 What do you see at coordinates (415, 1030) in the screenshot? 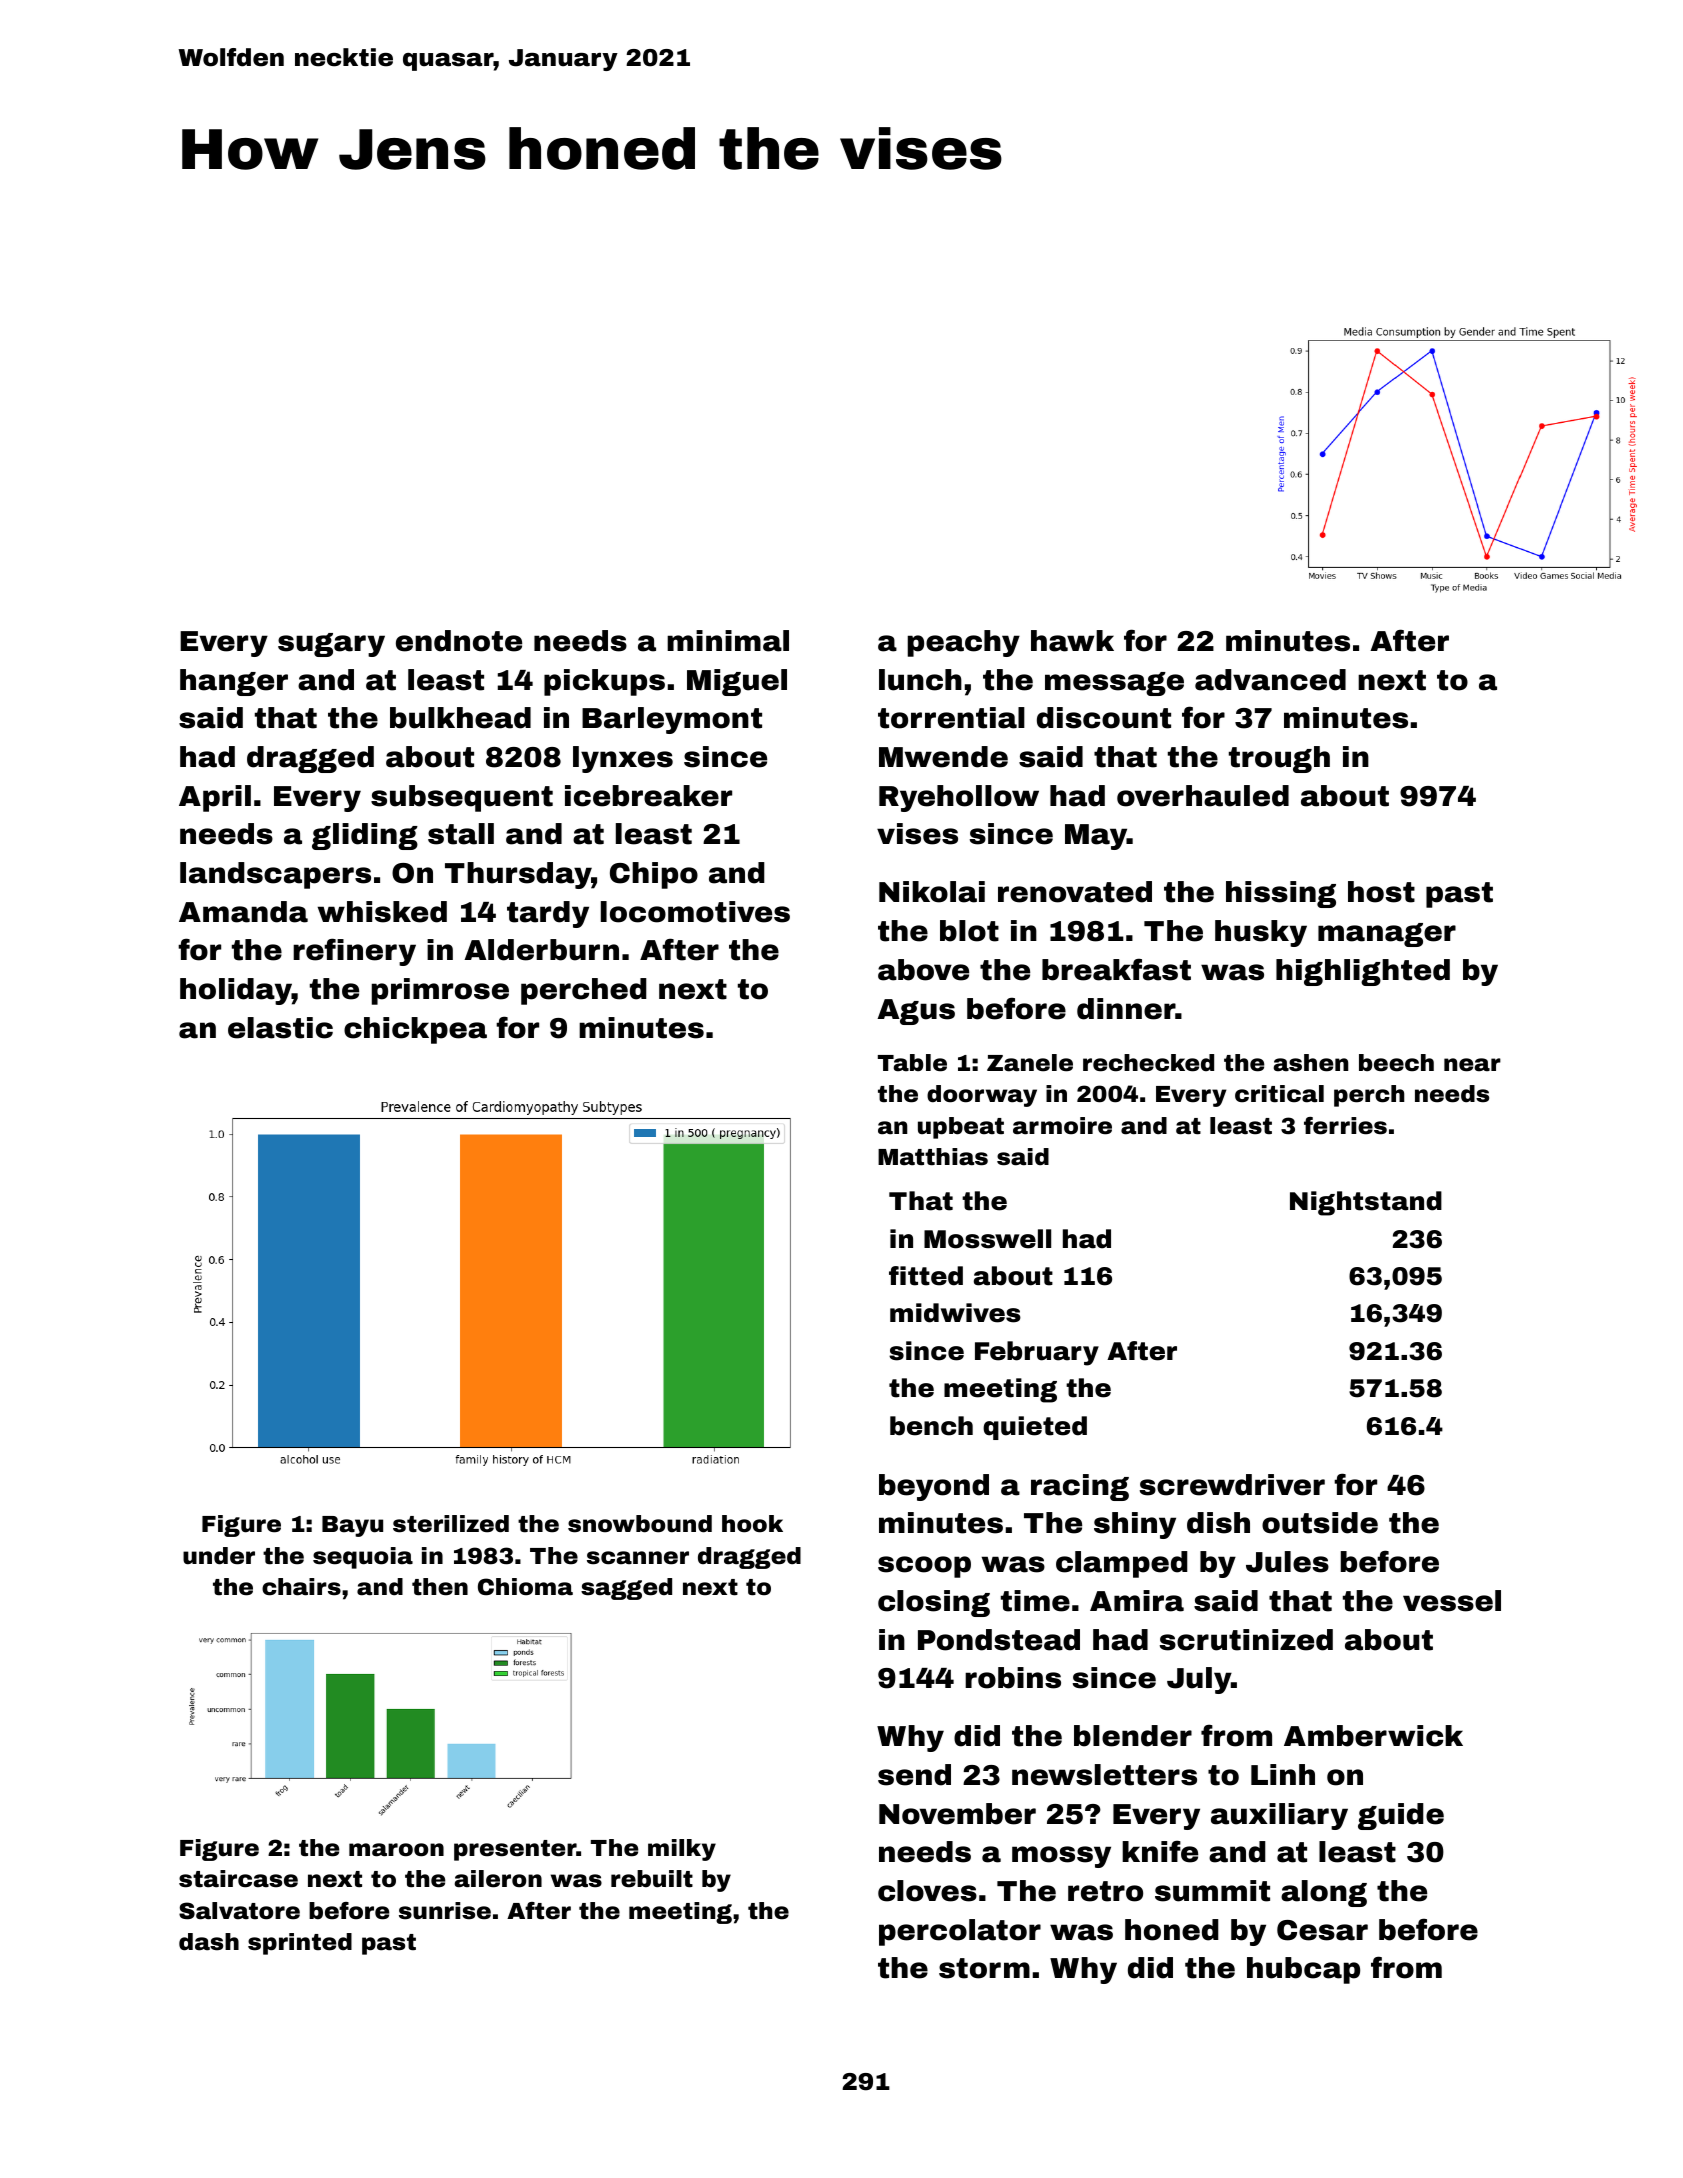
I see `chickpea` at bounding box center [415, 1030].
